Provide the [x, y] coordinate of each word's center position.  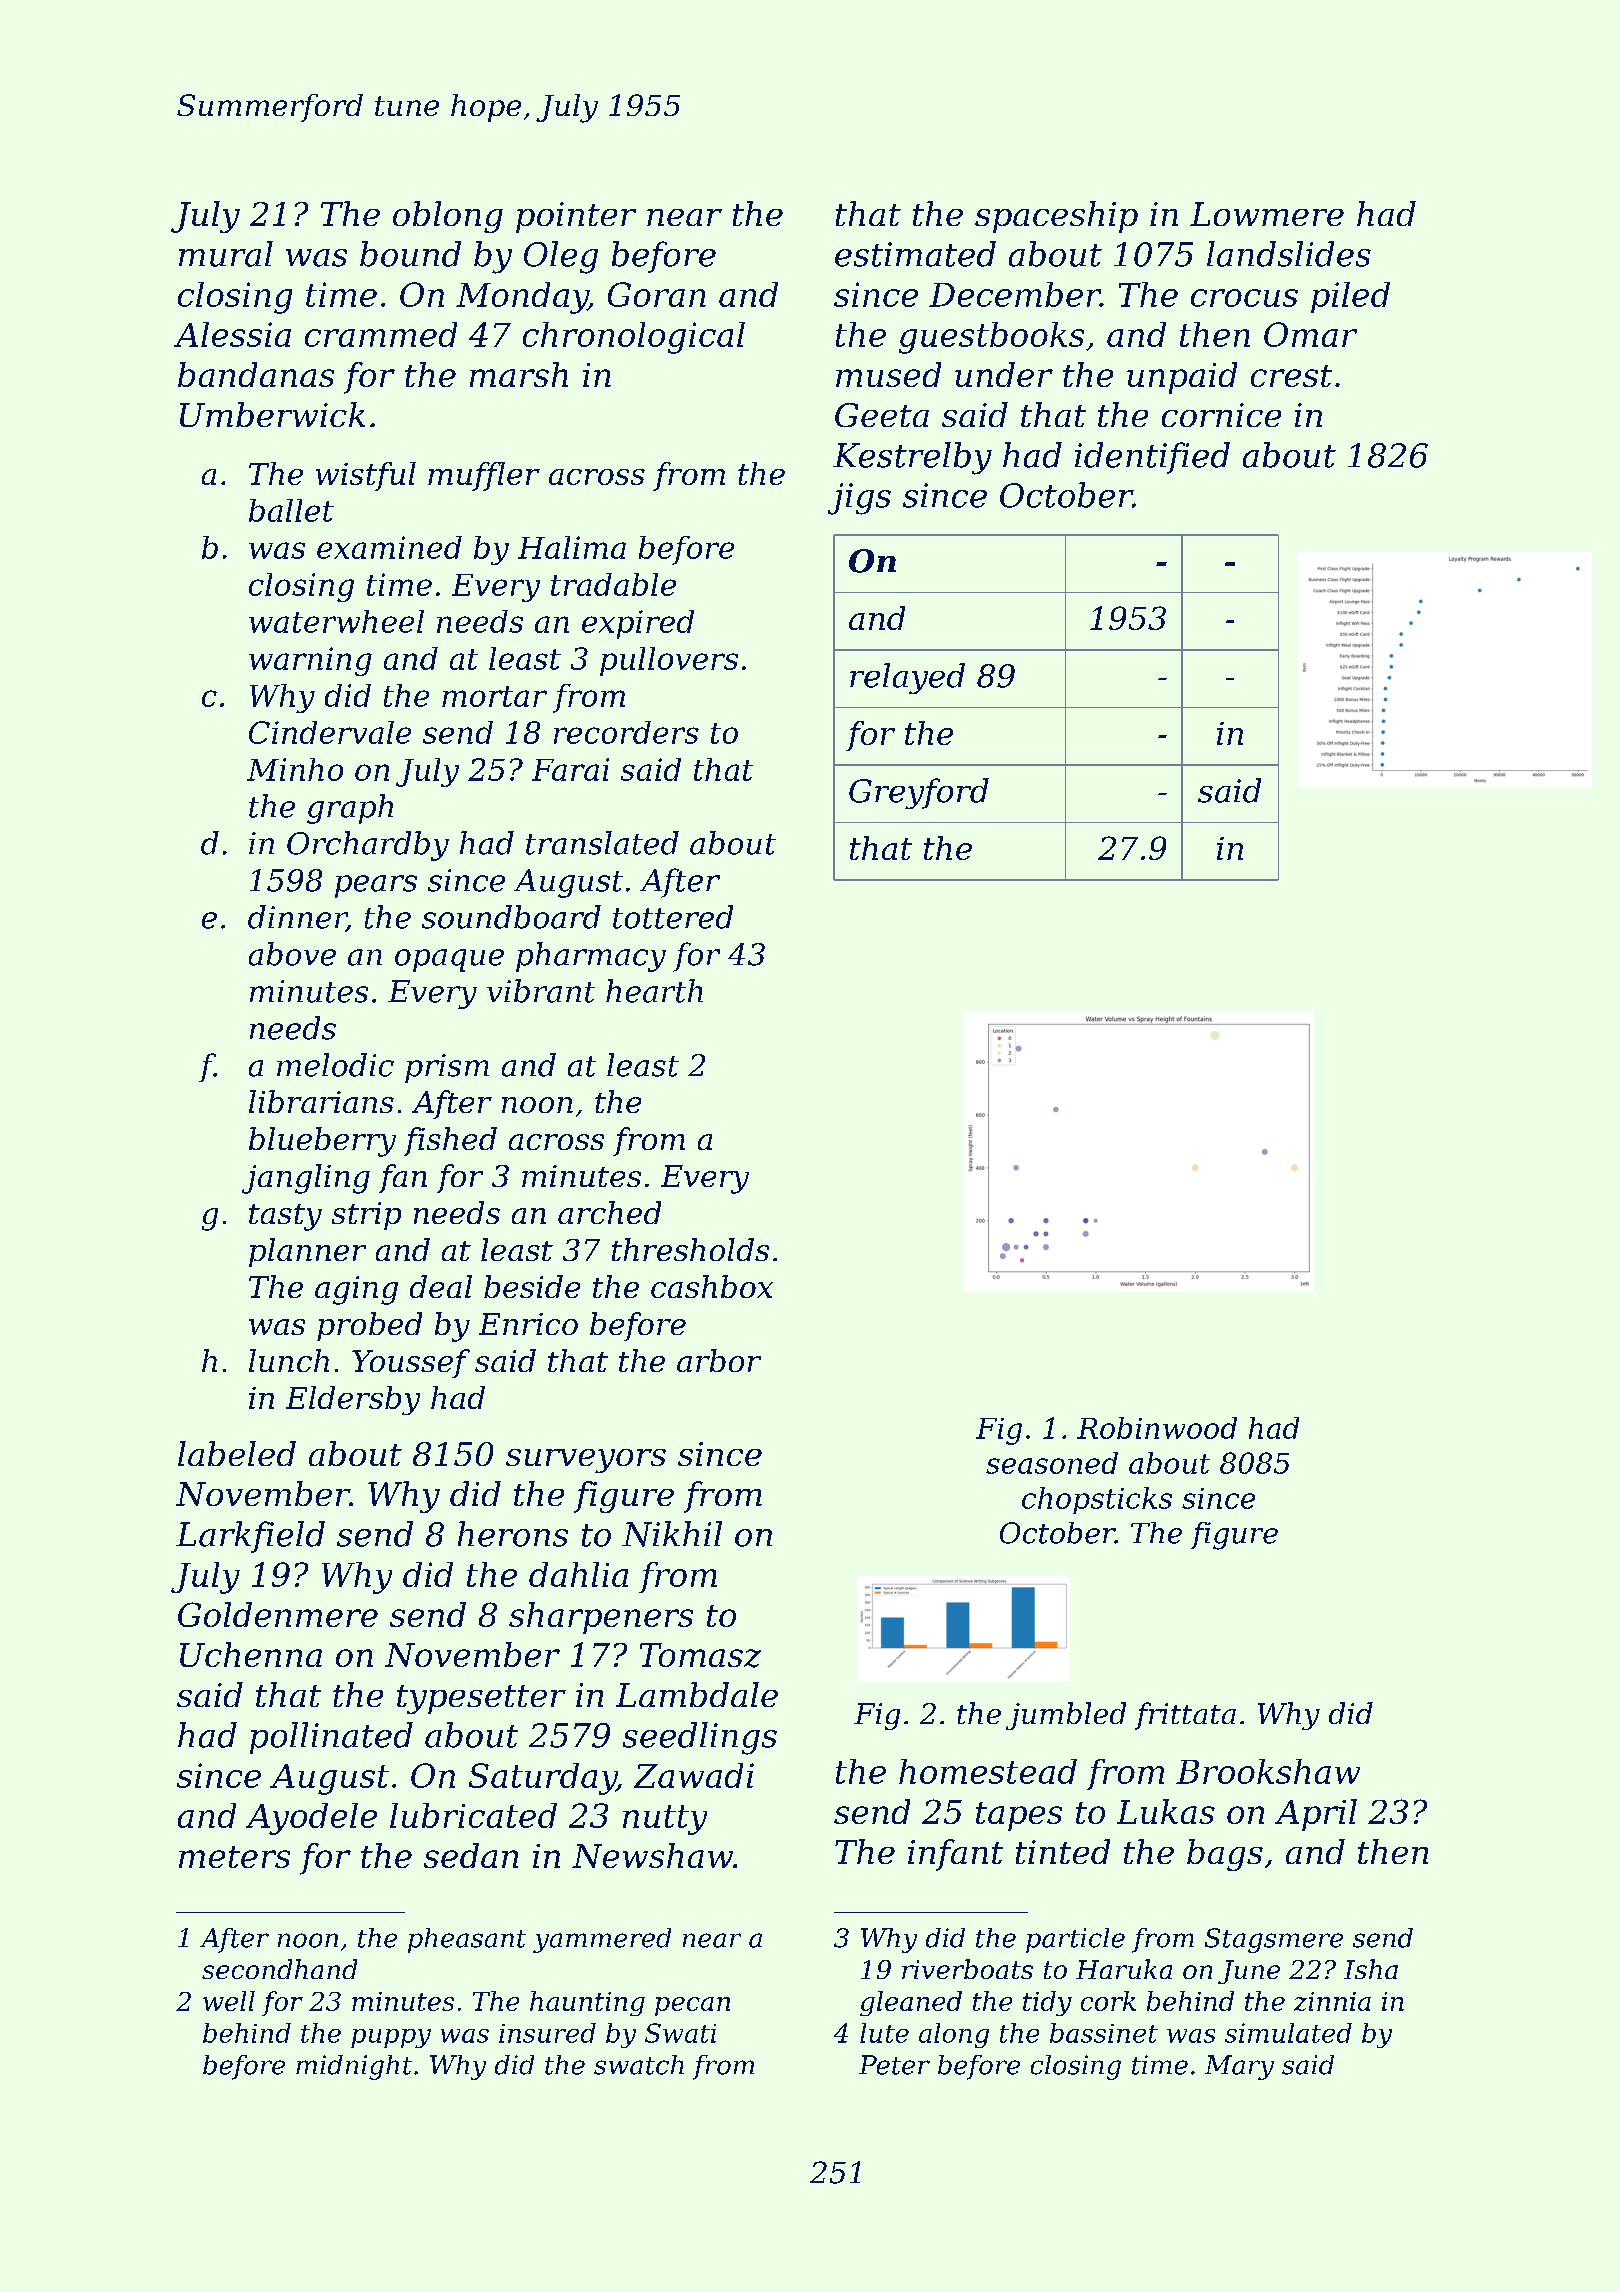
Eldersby [353, 1400]
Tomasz [700, 1655]
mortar [494, 696]
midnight [354, 2067]
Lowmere [1267, 214]
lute [884, 2033]
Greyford [919, 793]
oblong [448, 217]
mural [226, 254]
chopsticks [1097, 1500]
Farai [570, 769]
